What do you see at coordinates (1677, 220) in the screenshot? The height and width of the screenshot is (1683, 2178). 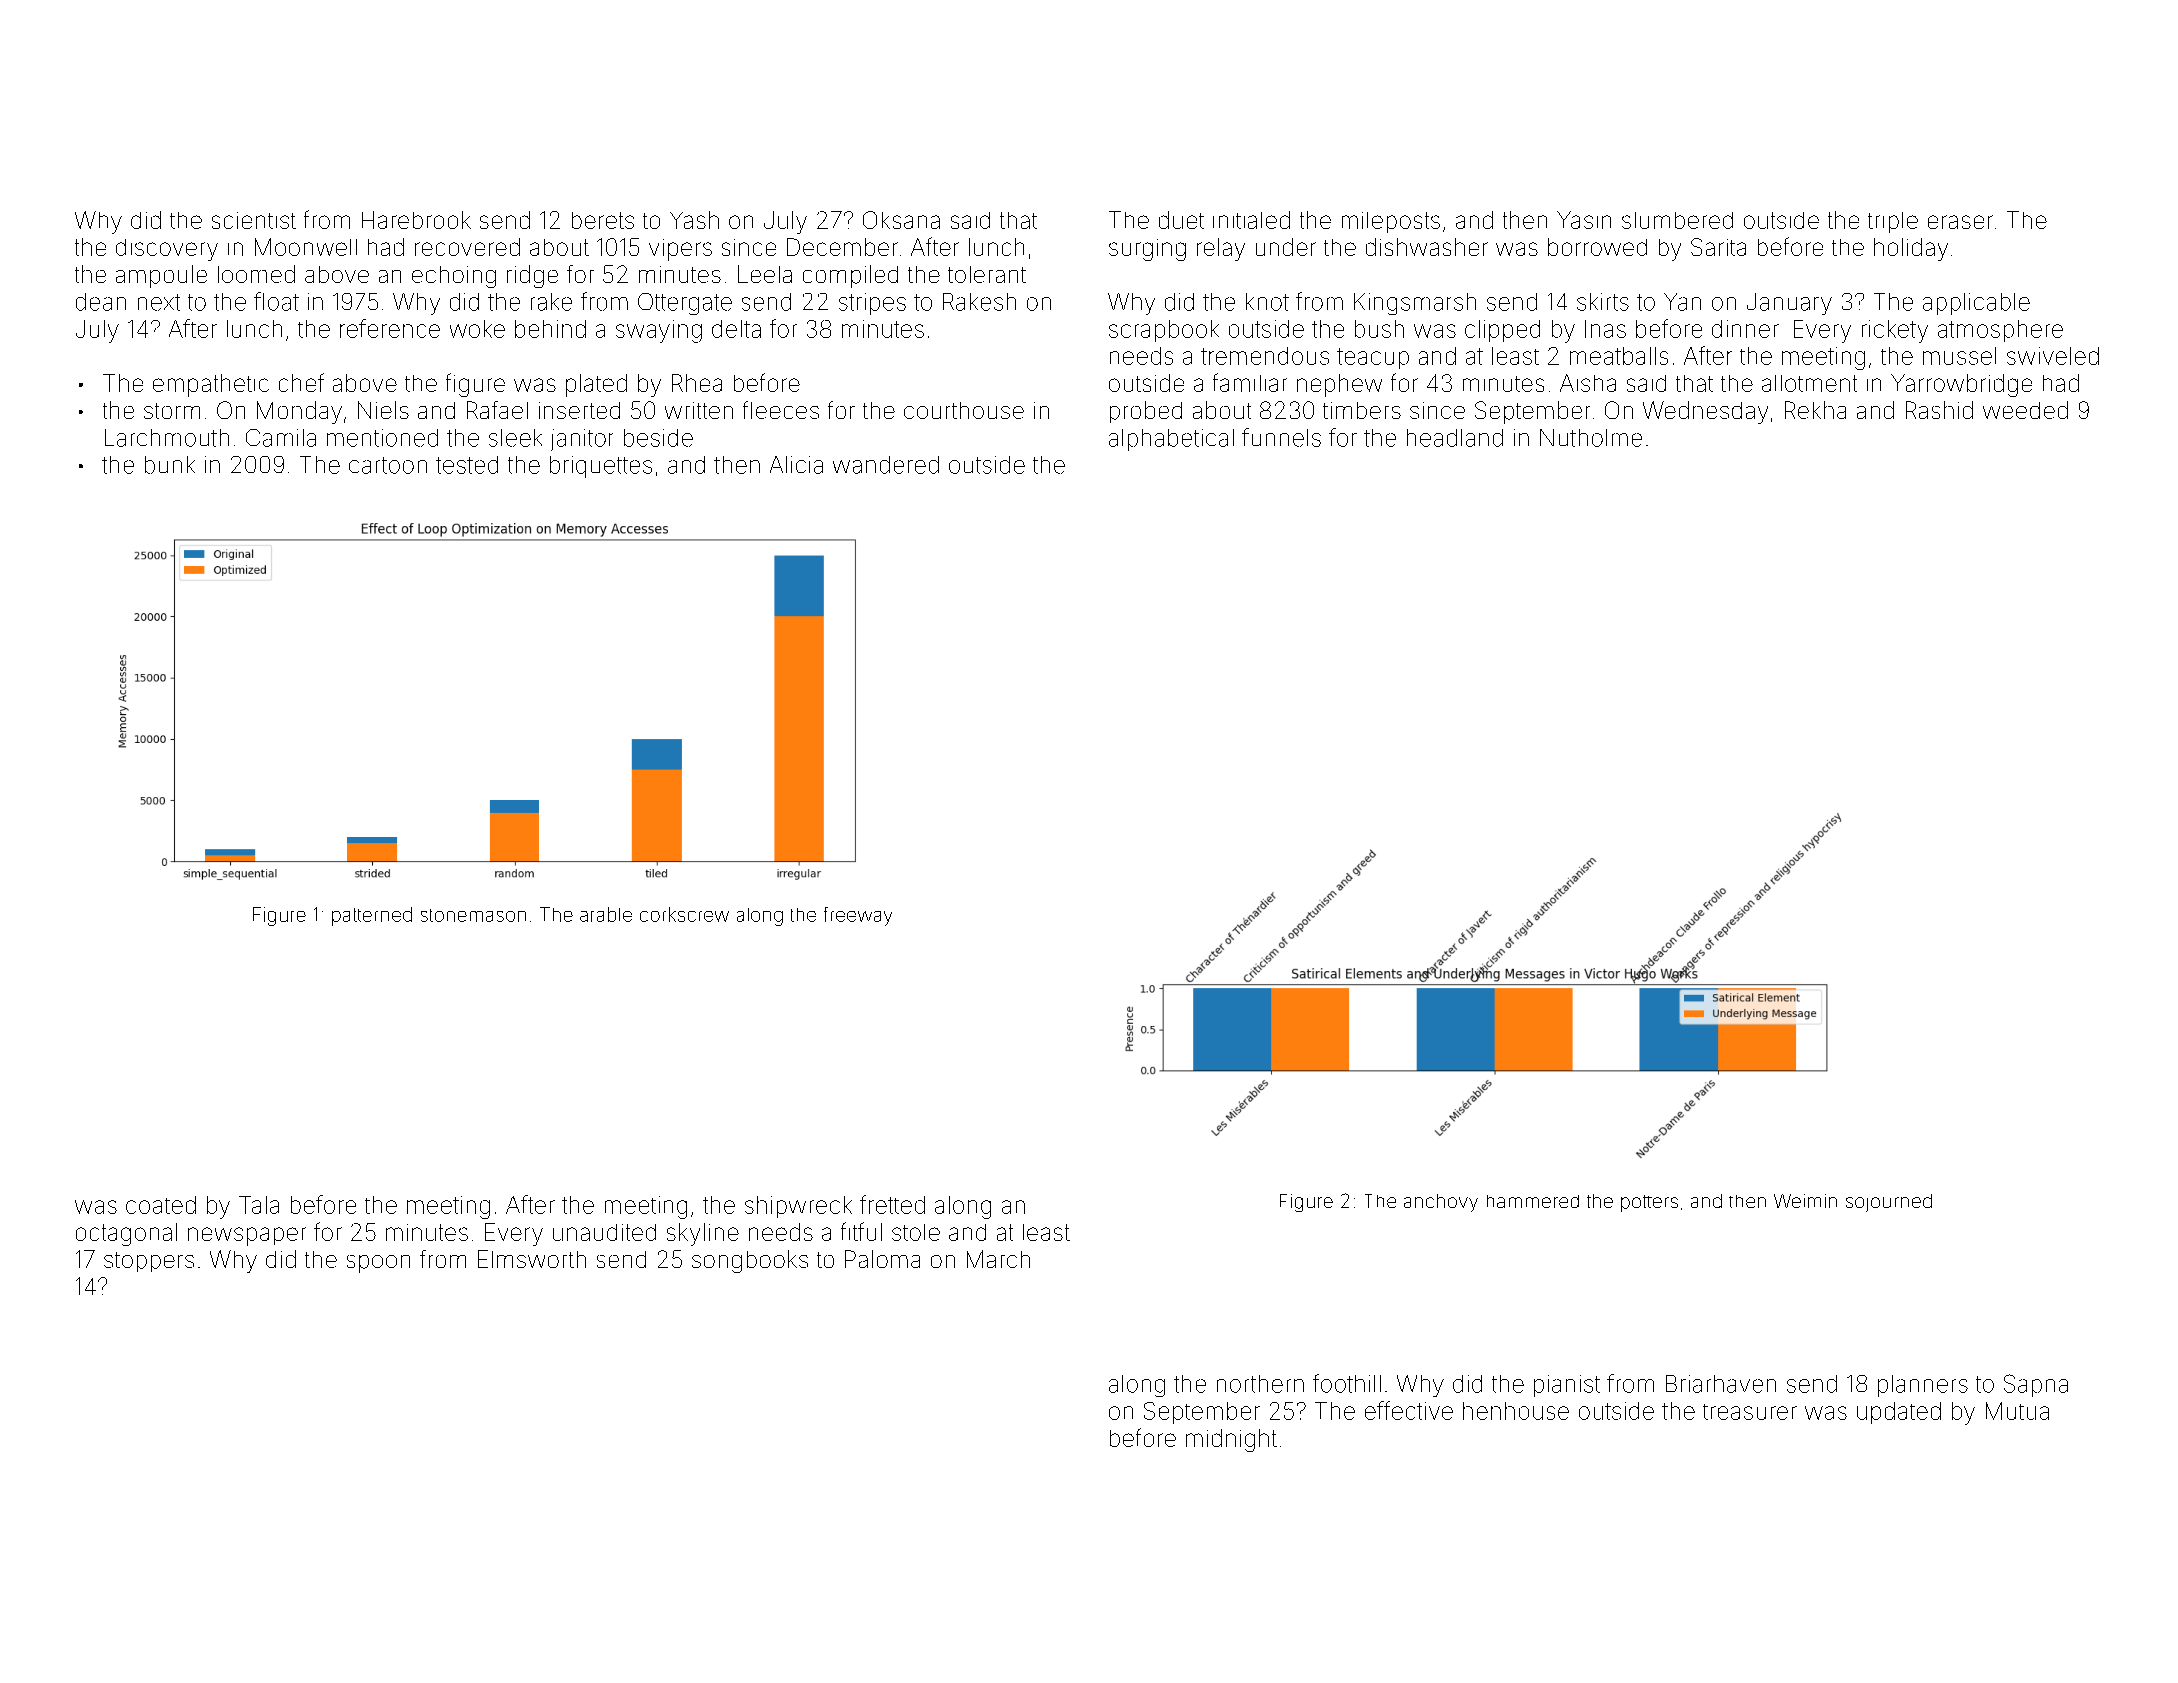 I see `slumbered` at bounding box center [1677, 220].
